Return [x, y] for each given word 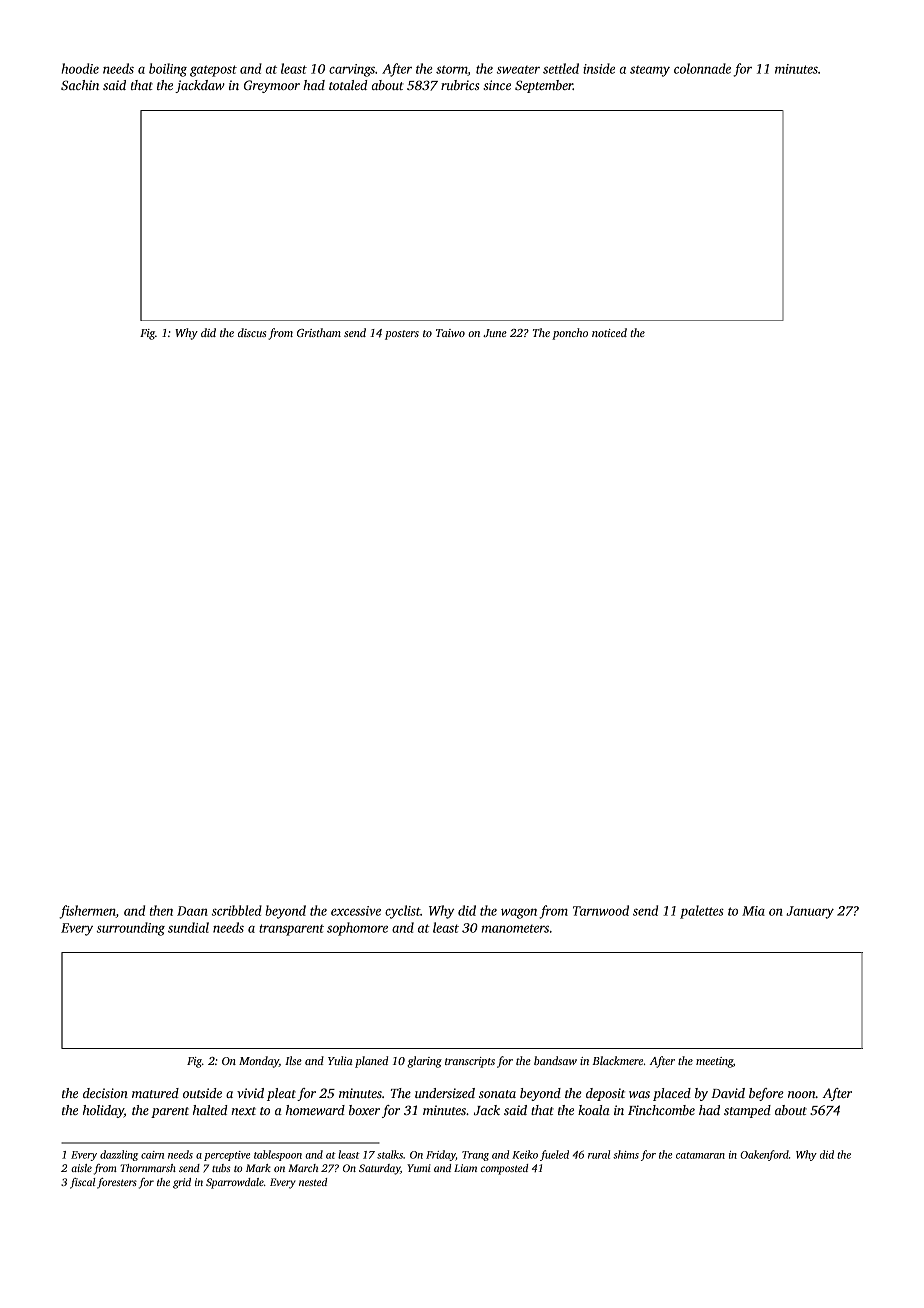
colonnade [702, 68]
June [495, 333]
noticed [609, 332]
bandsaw [555, 1060]
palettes [702, 912]
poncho [570, 334]
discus [252, 332]
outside [202, 1093]
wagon [519, 913]
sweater [518, 70]
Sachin [80, 85]
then [161, 910]
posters [402, 335]
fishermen [87, 912]
